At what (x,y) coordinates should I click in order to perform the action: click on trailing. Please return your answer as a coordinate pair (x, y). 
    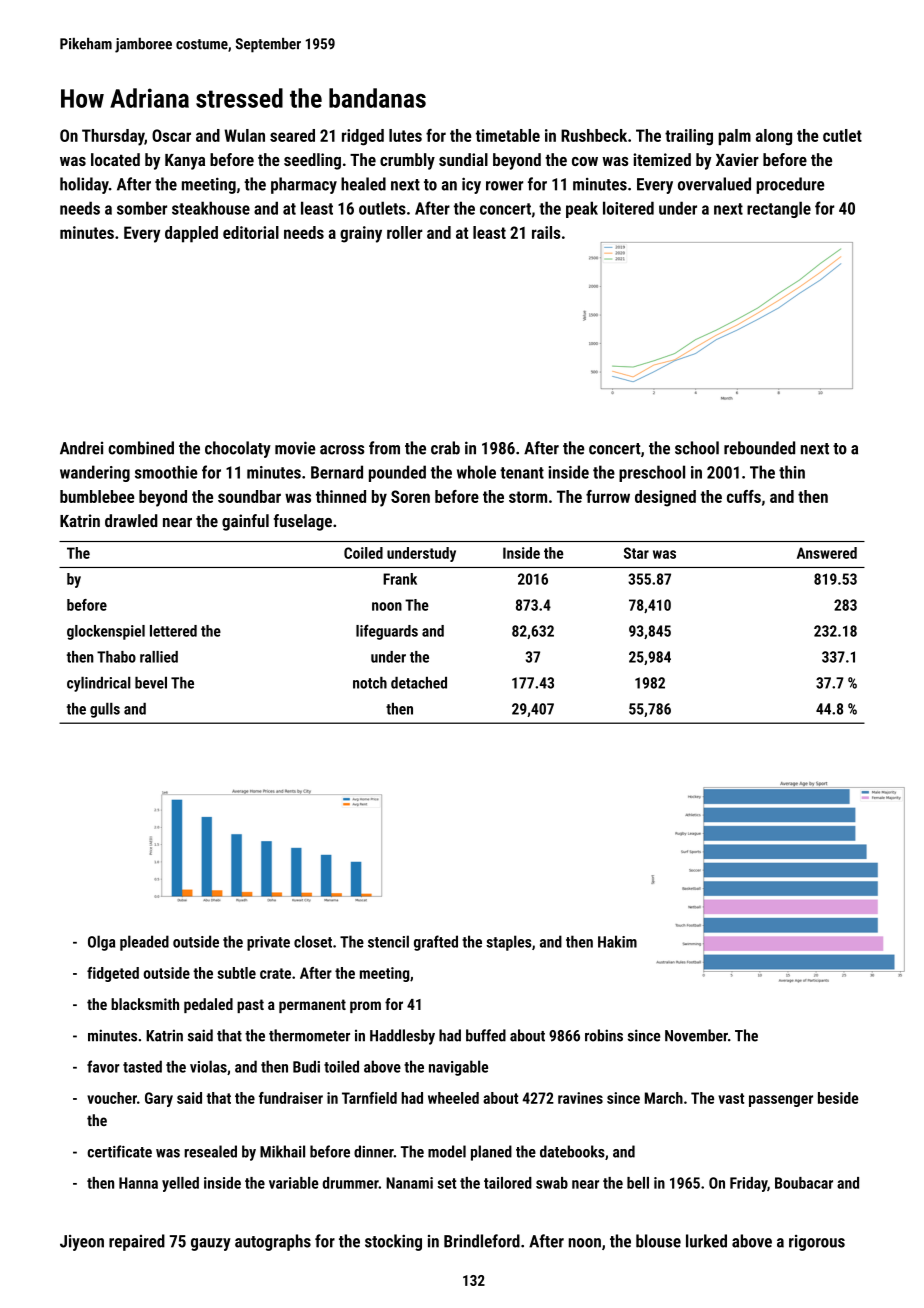
    Looking at the image, I should click on (689, 137).
